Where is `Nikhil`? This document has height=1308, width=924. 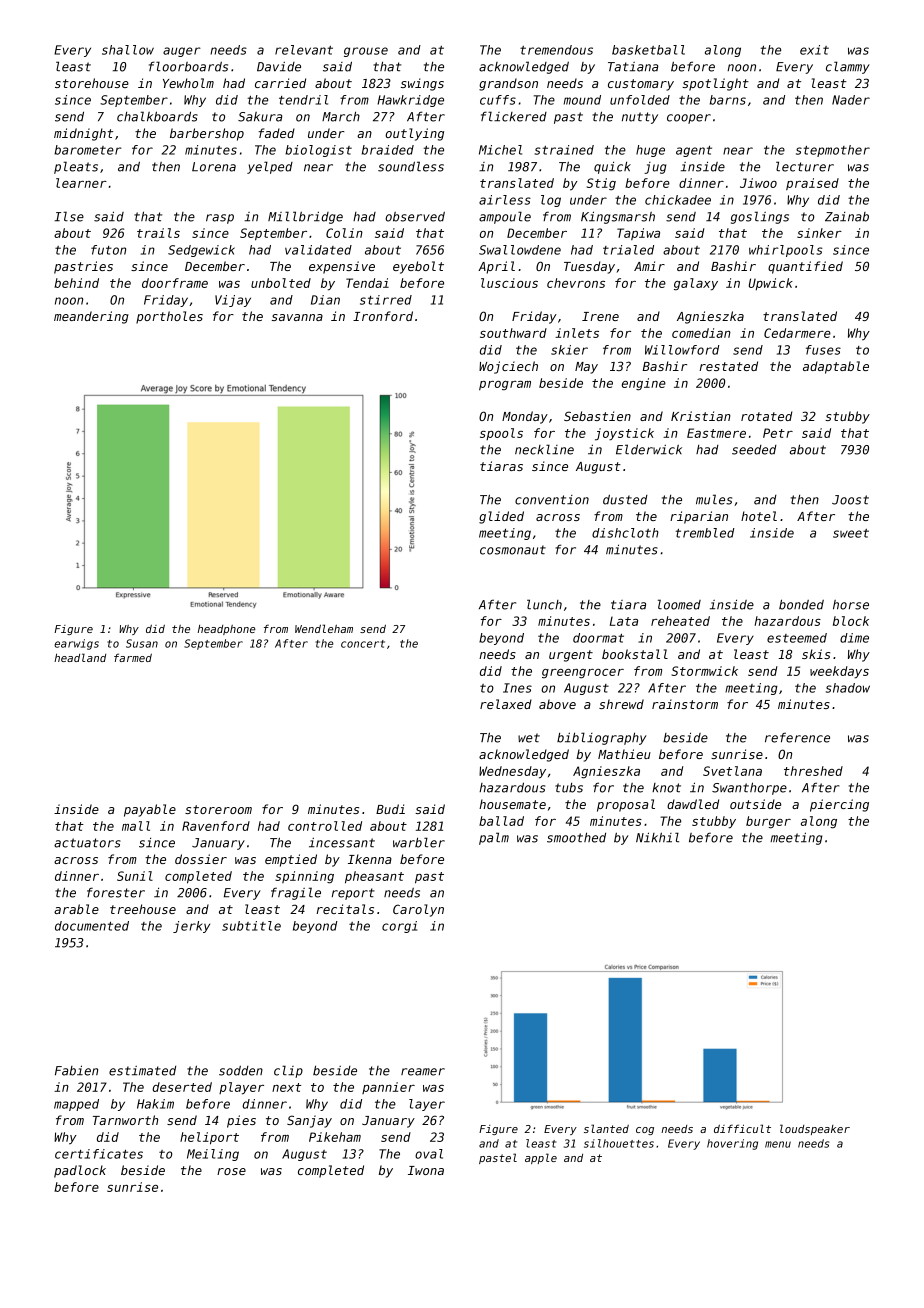
Nikhil is located at coordinates (657, 837).
